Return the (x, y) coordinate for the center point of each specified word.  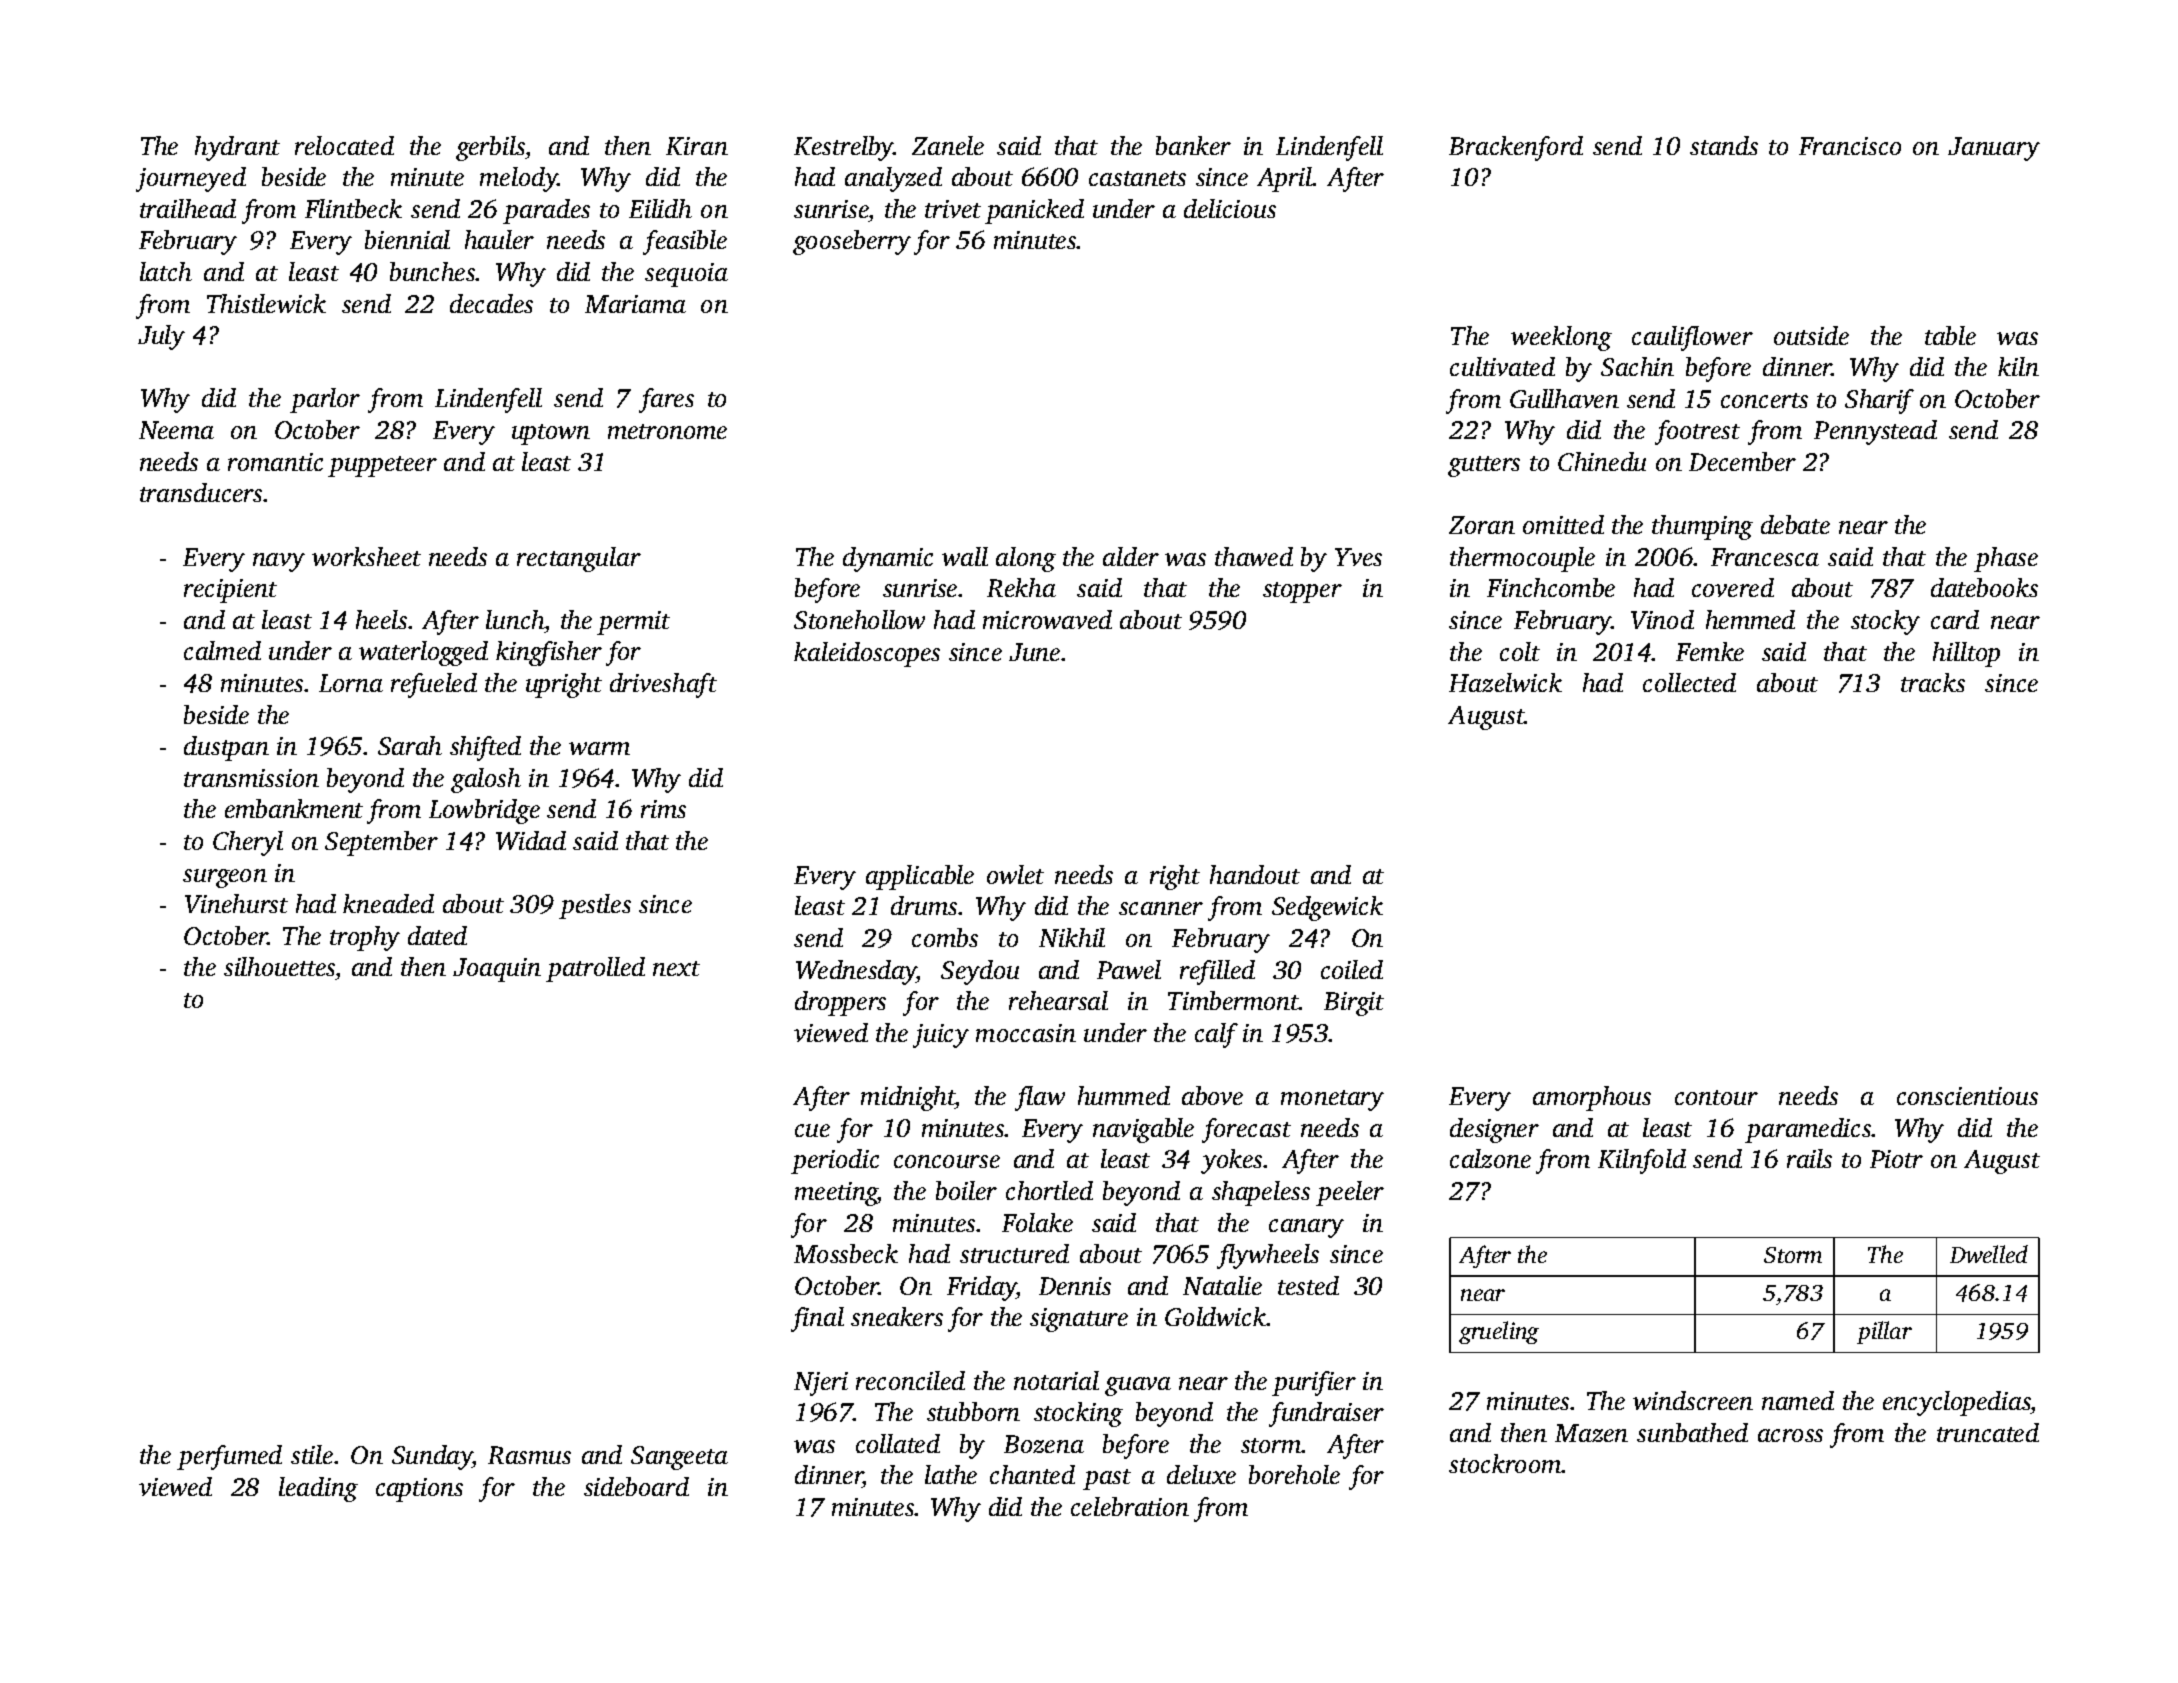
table (1950, 335)
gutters (1484, 466)
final (817, 1319)
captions (419, 1490)
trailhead (188, 208)
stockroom (1505, 1463)
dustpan (226, 748)
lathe (951, 1474)
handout (1255, 874)
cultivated (1502, 366)
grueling (1499, 1332)
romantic (275, 462)
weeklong (1561, 338)
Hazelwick (1505, 682)
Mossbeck (846, 1253)
